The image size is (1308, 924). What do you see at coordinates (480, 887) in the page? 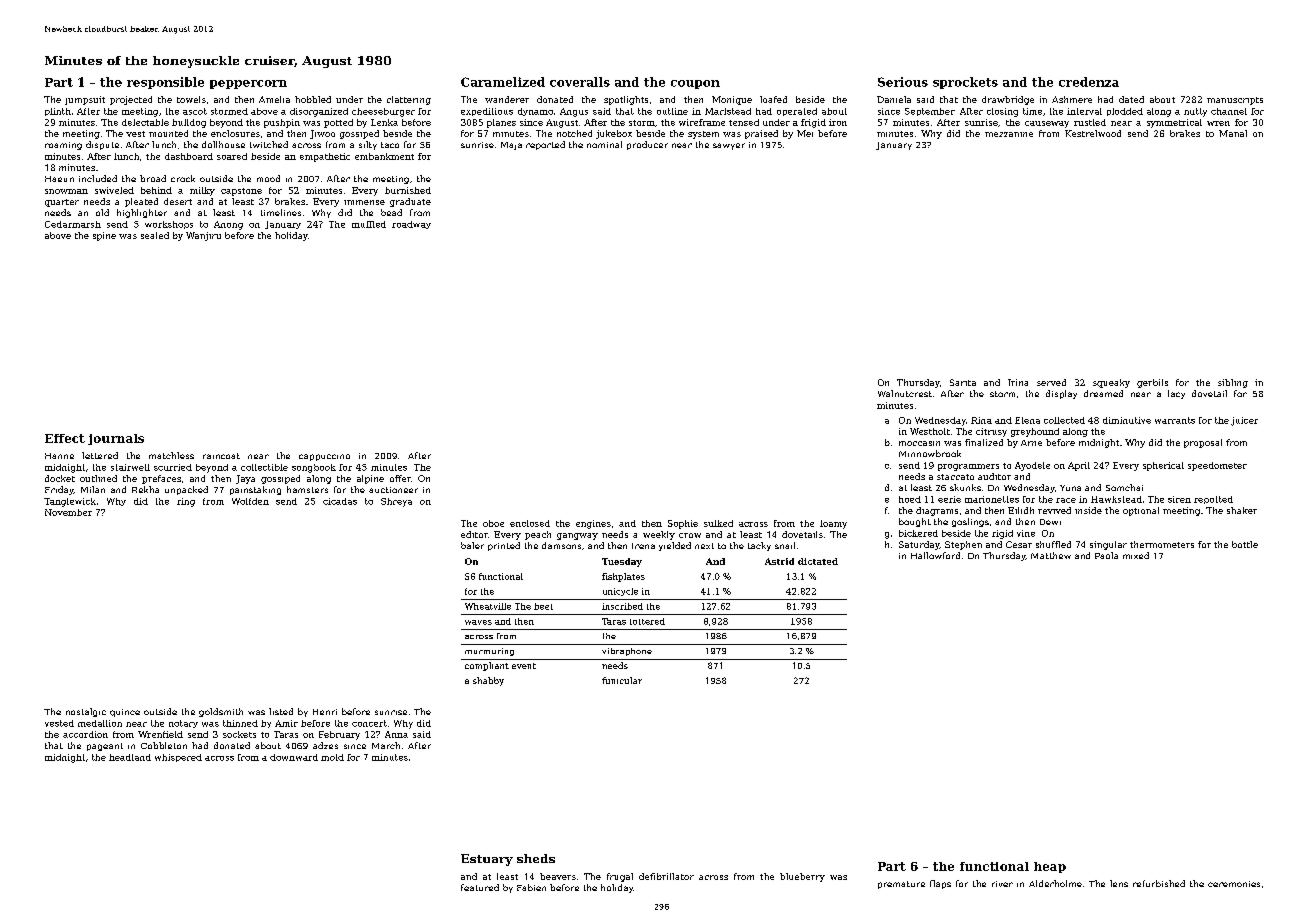
I see `featured` at bounding box center [480, 887].
